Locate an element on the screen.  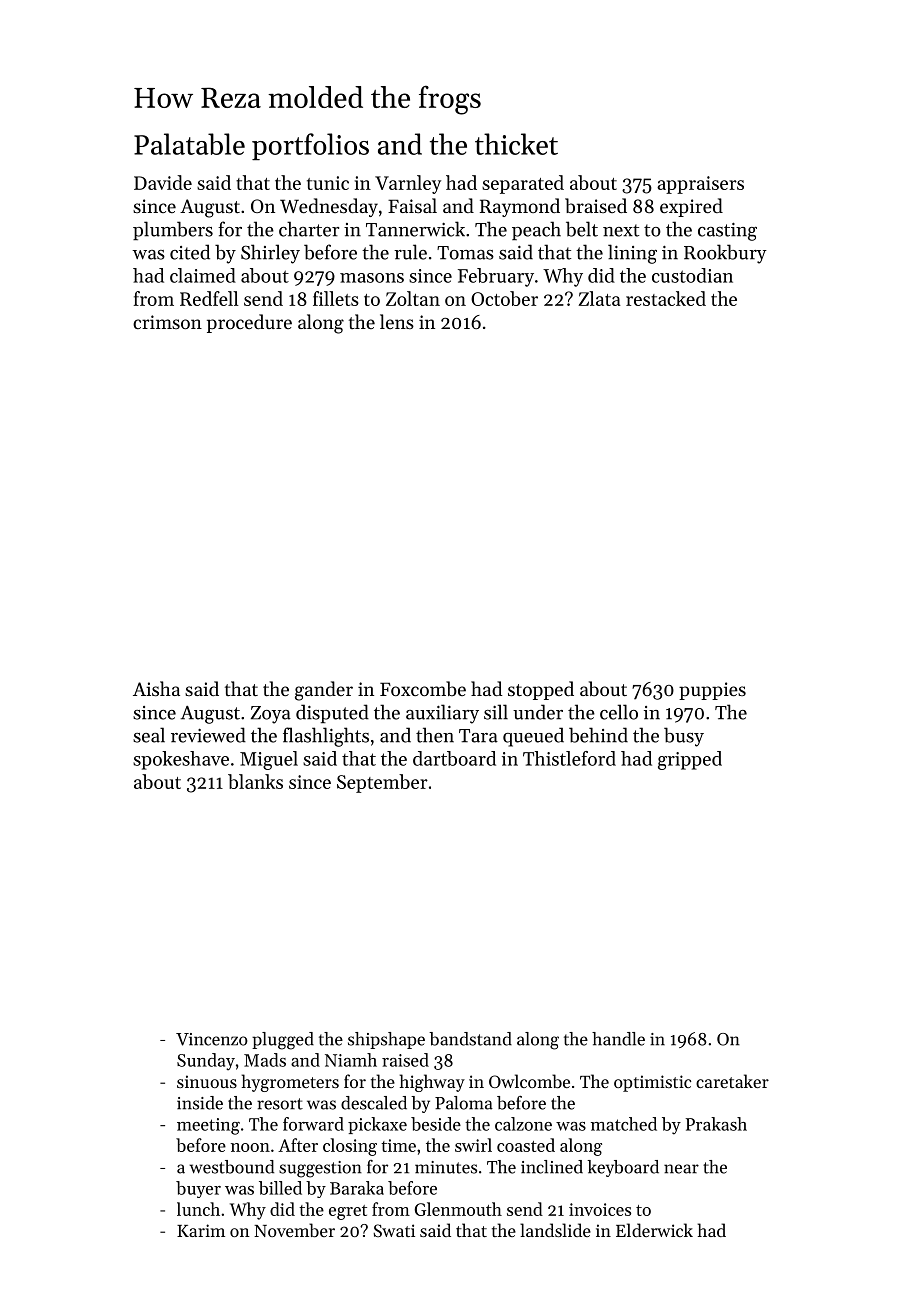
gander is located at coordinates (324, 691).
